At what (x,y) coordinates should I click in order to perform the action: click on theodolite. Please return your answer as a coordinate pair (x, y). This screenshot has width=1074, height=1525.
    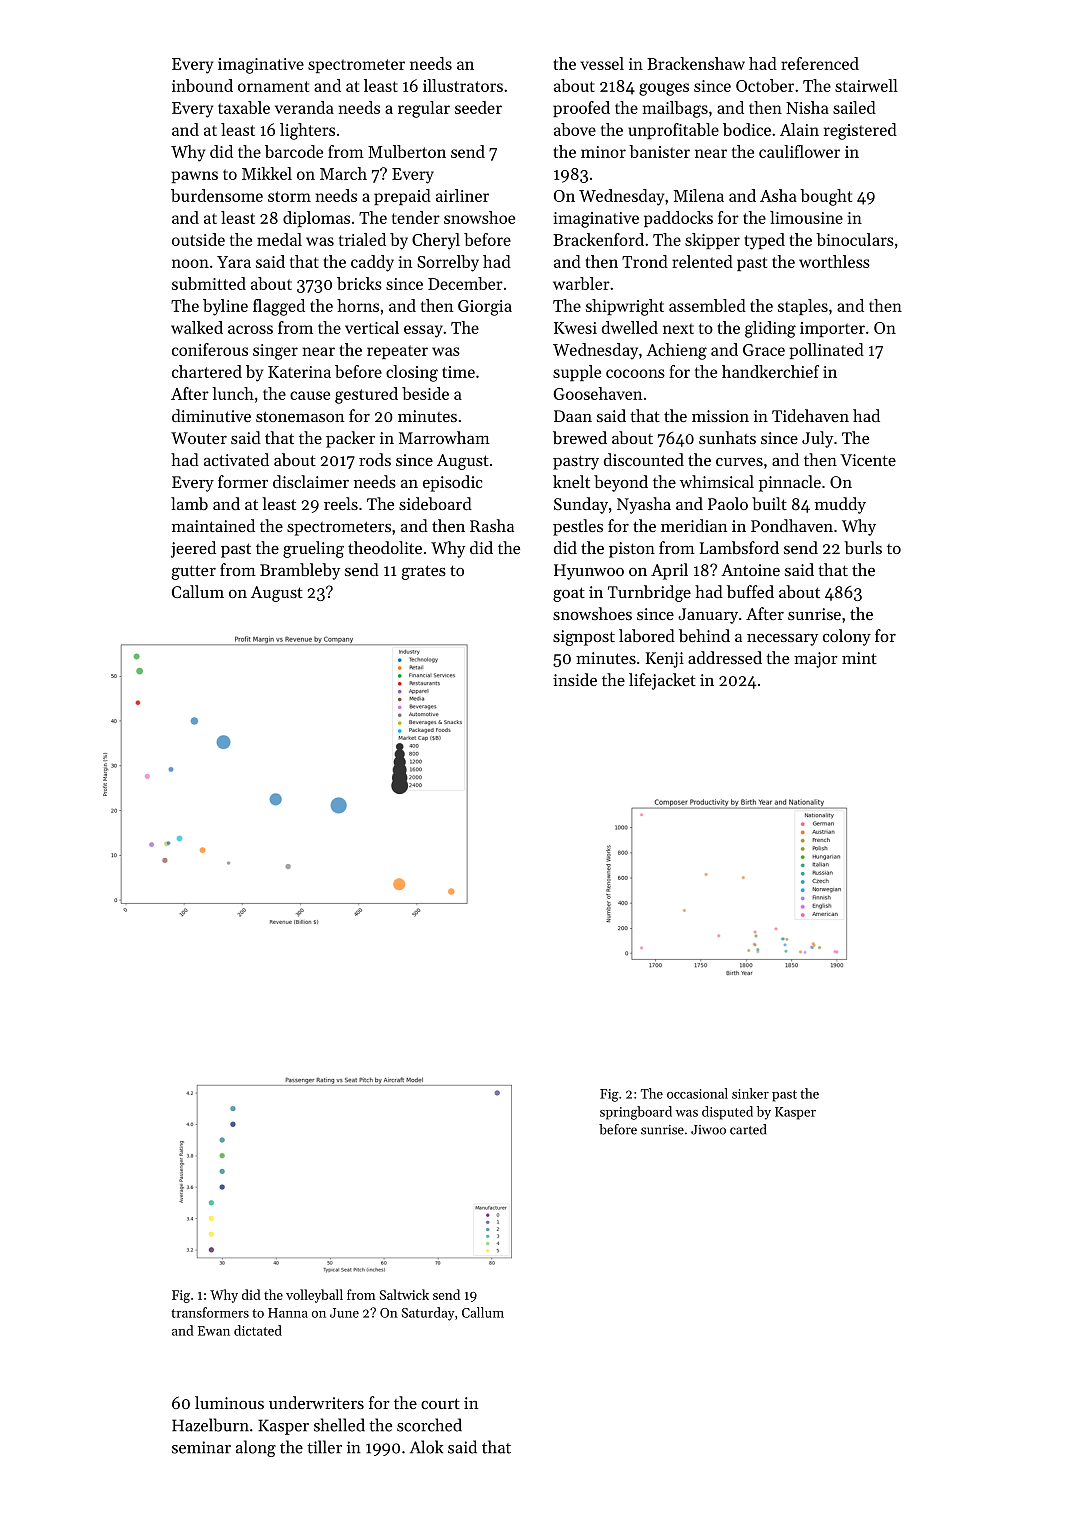
    Looking at the image, I should click on (385, 547).
